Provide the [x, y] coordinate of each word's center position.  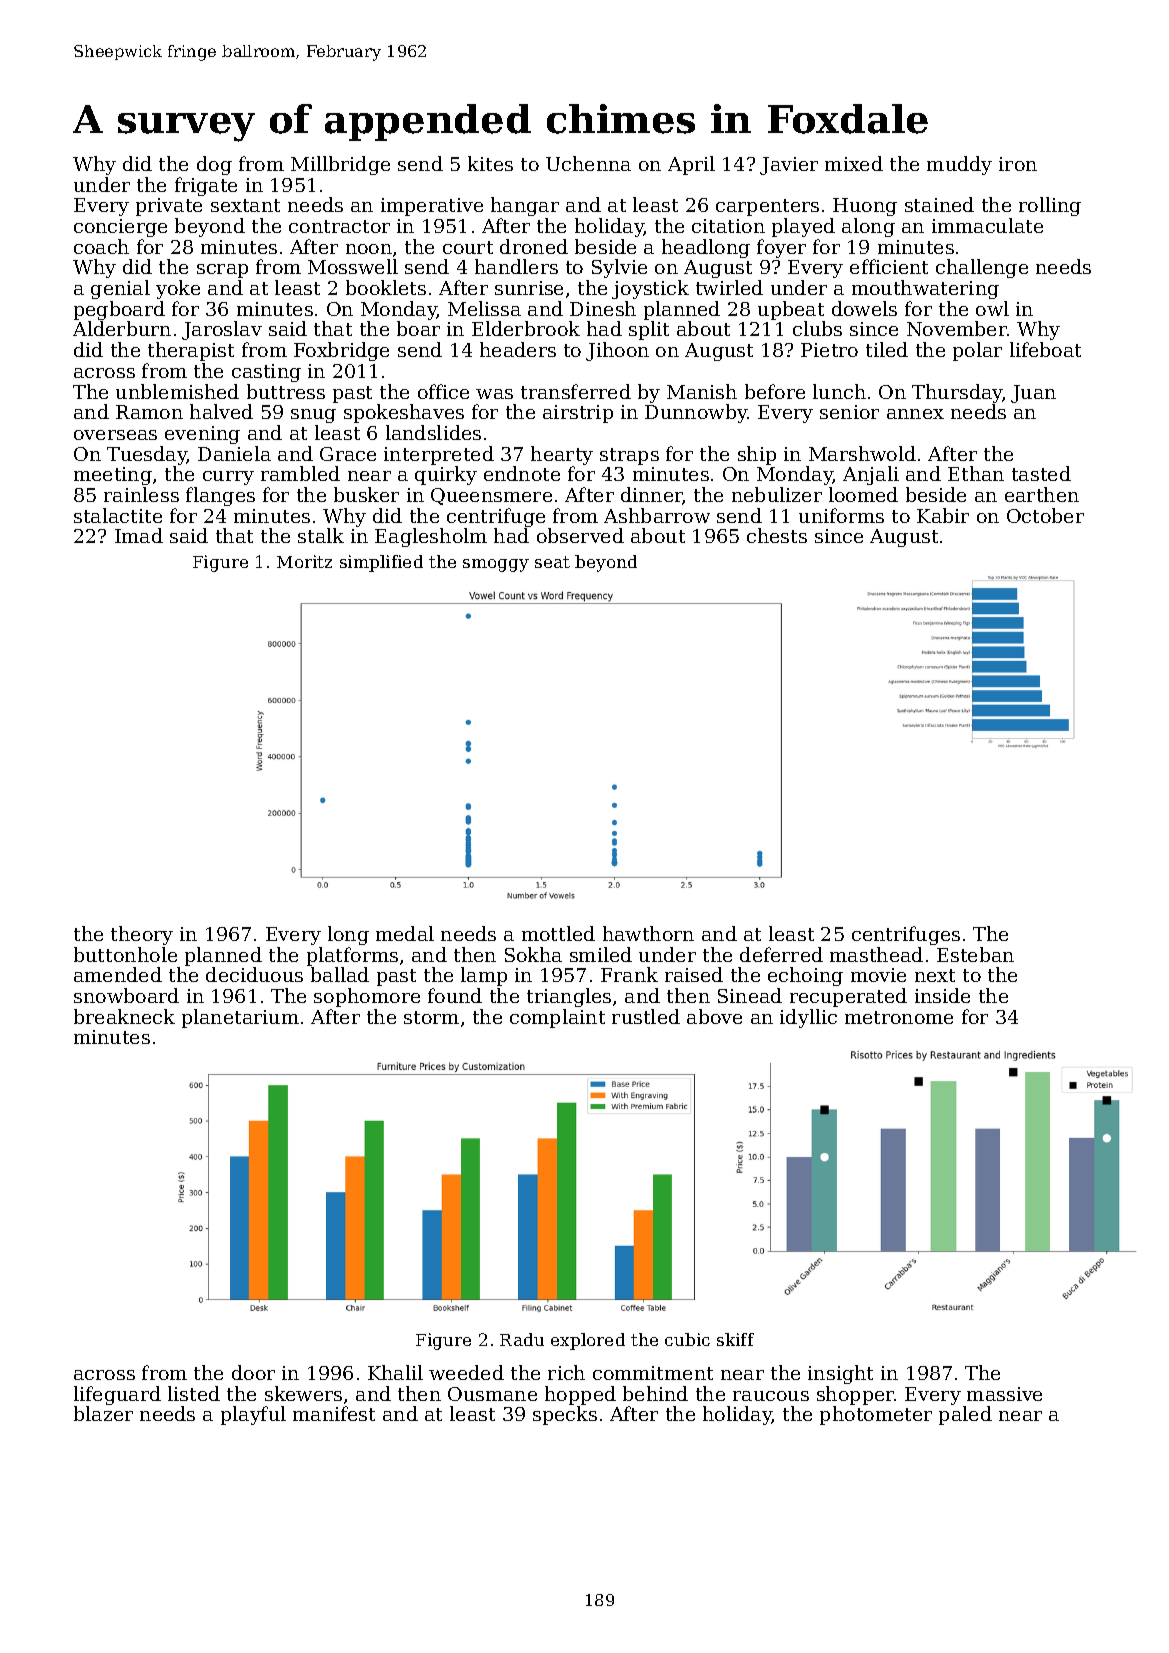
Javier [789, 166]
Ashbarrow [657, 515]
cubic [687, 1339]
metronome [899, 1017]
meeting [113, 476]
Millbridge [340, 165]
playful [253, 1415]
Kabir [943, 515]
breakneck [124, 1016]
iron [1018, 164]
